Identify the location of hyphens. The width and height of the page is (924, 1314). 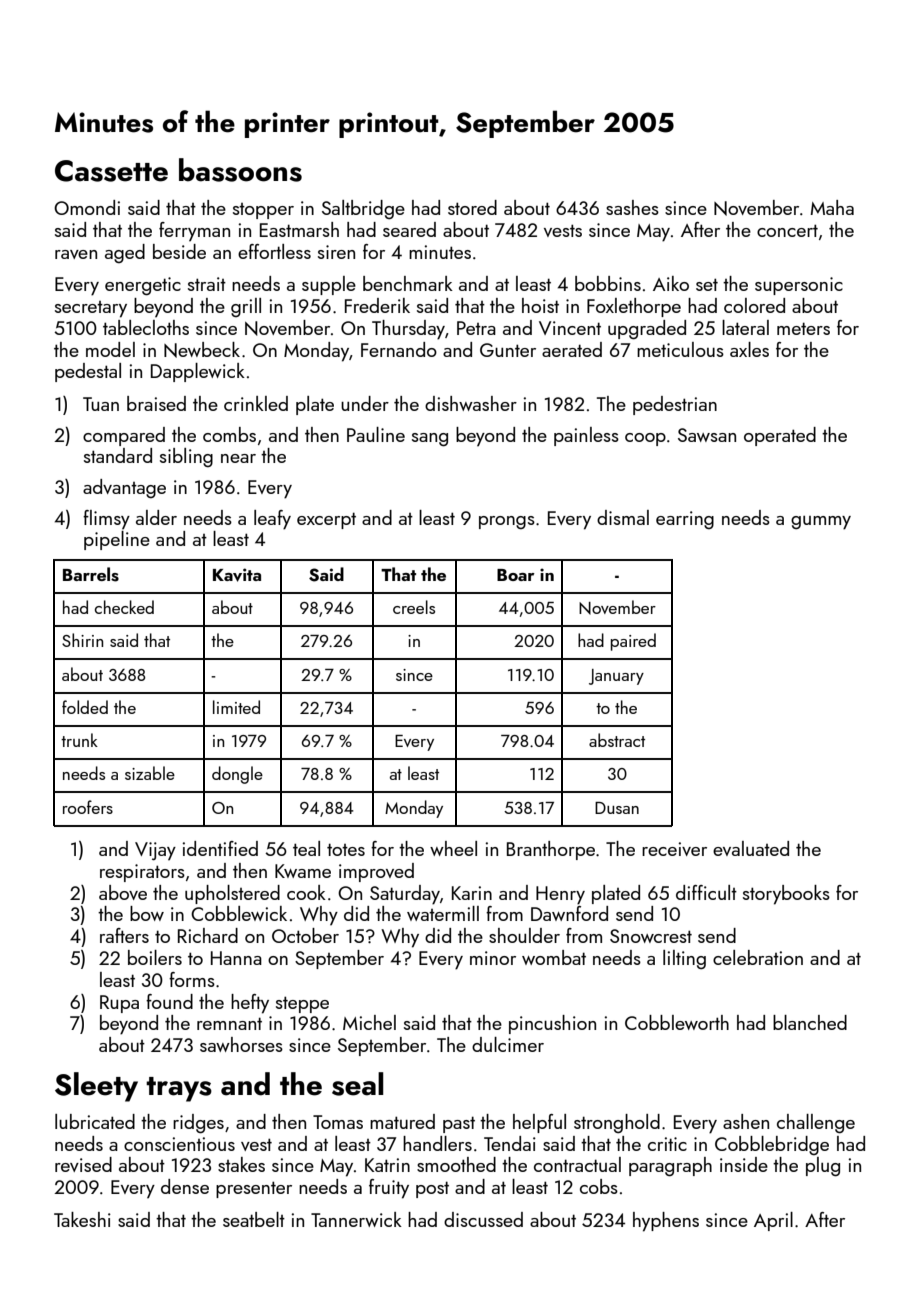
(666, 1222).
